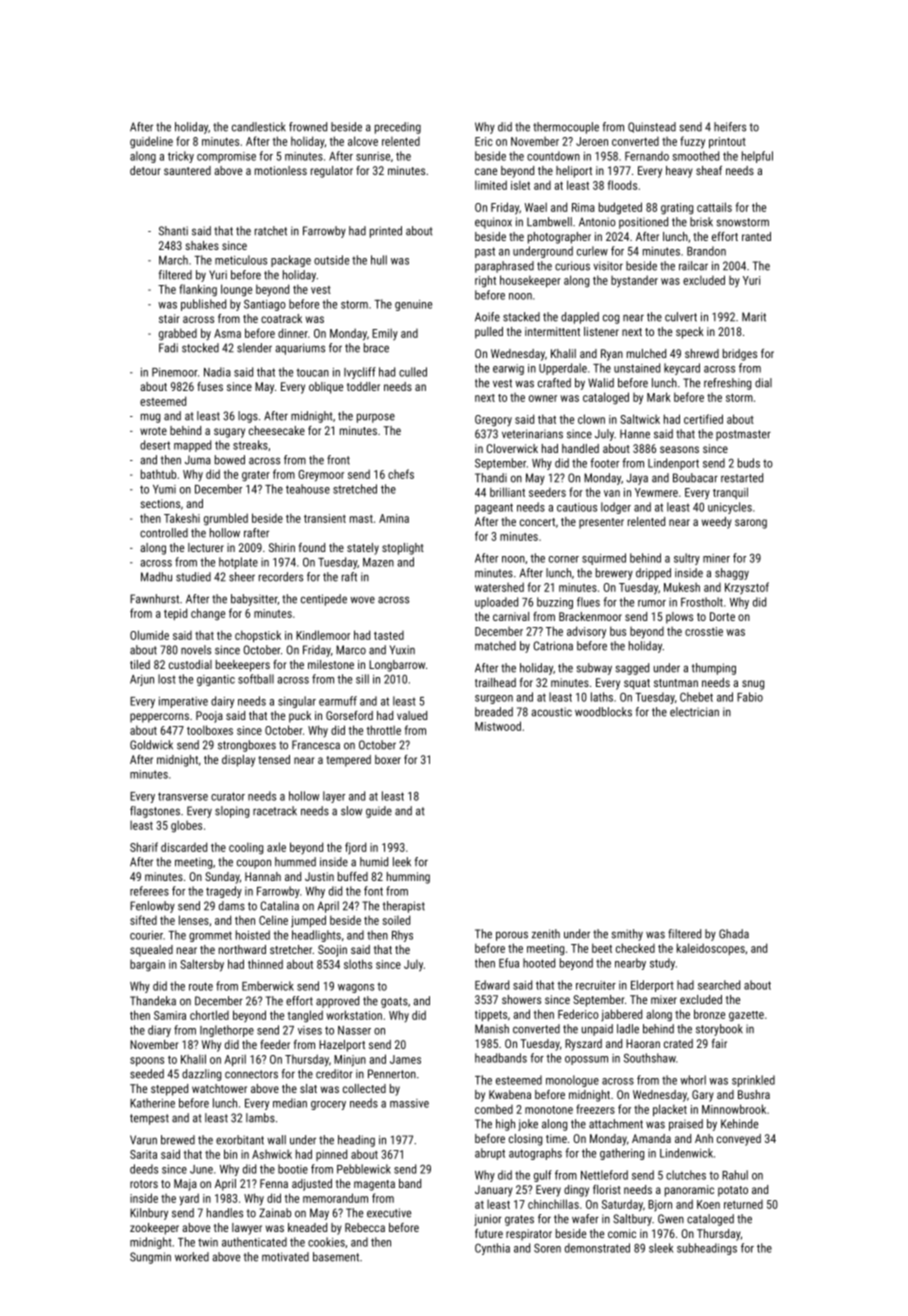 The height and width of the document is (1316, 908). What do you see at coordinates (520, 185) in the document?
I see `islet` at bounding box center [520, 185].
